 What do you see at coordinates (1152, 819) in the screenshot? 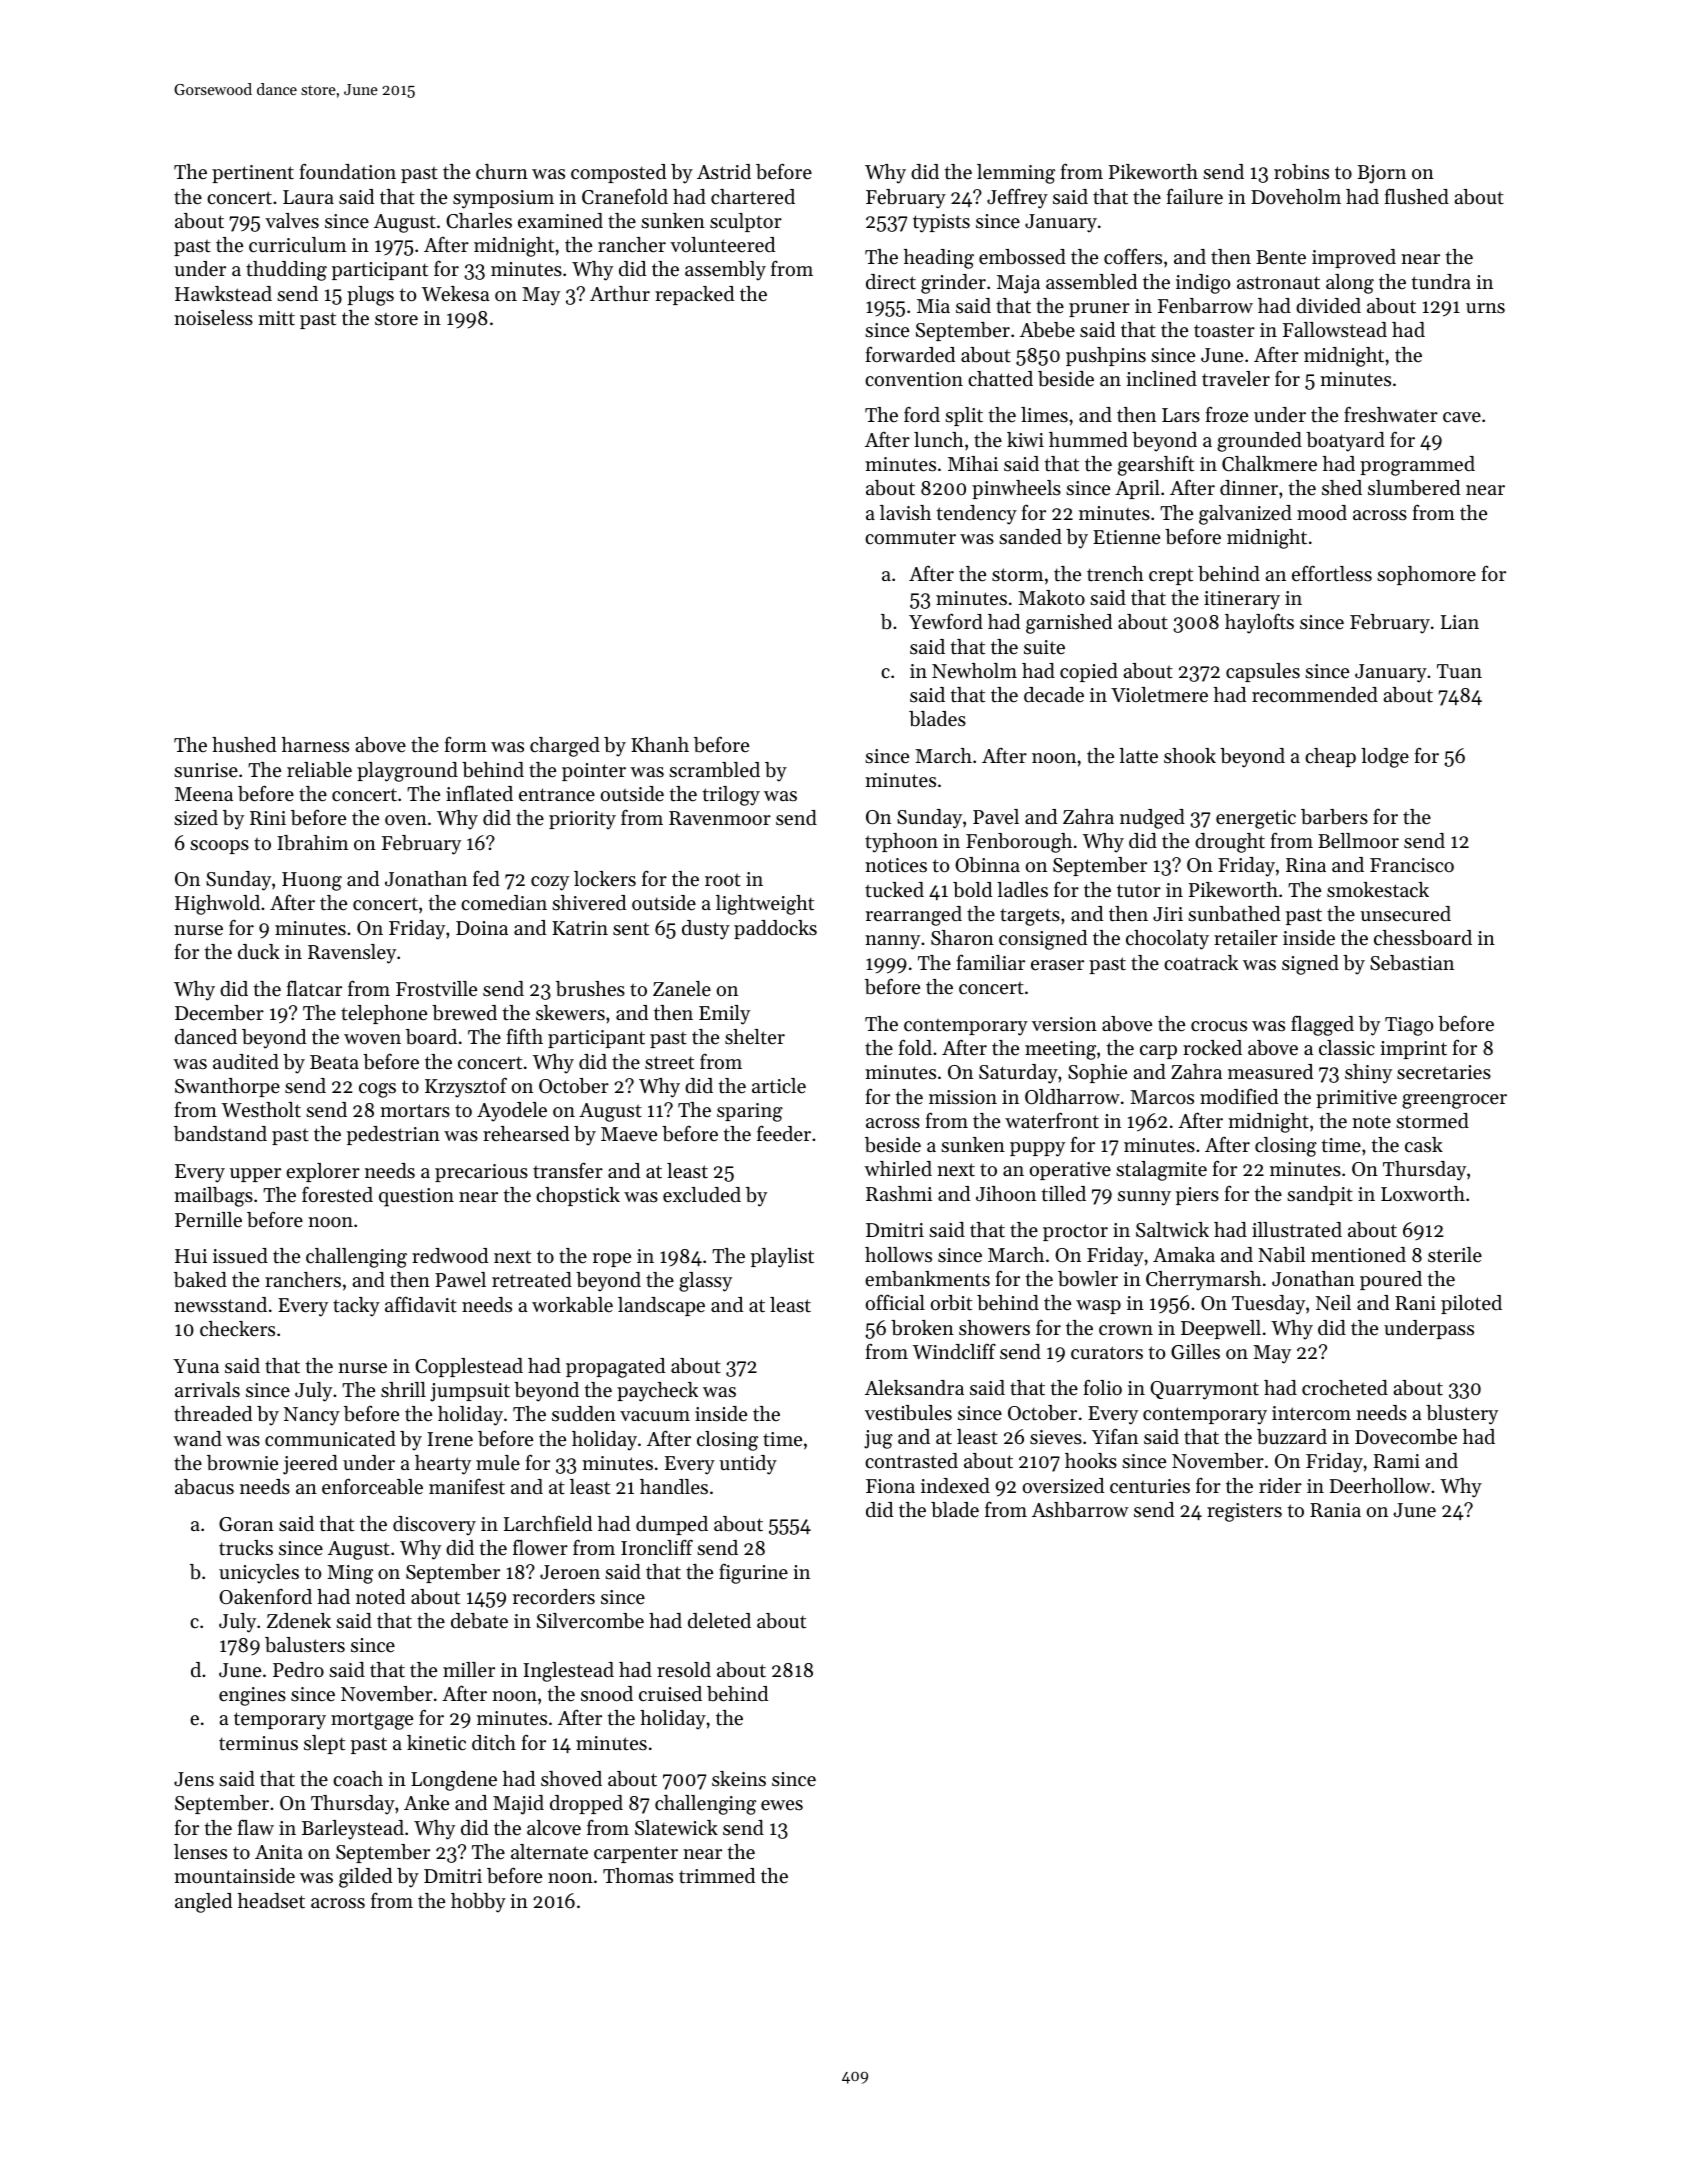
I see `nudged` at bounding box center [1152, 819].
